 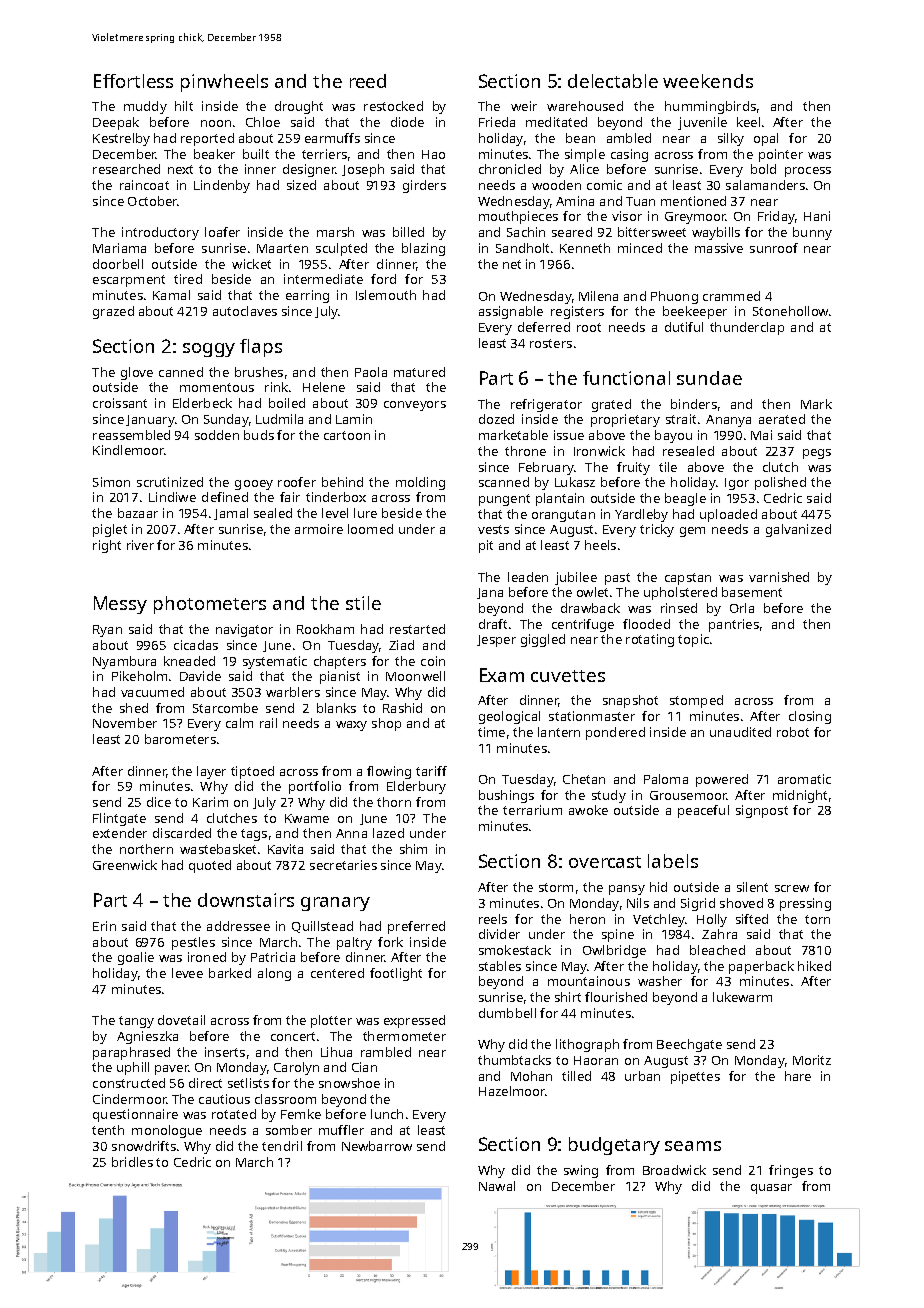 What do you see at coordinates (708, 81) in the document?
I see `weekends` at bounding box center [708, 81].
